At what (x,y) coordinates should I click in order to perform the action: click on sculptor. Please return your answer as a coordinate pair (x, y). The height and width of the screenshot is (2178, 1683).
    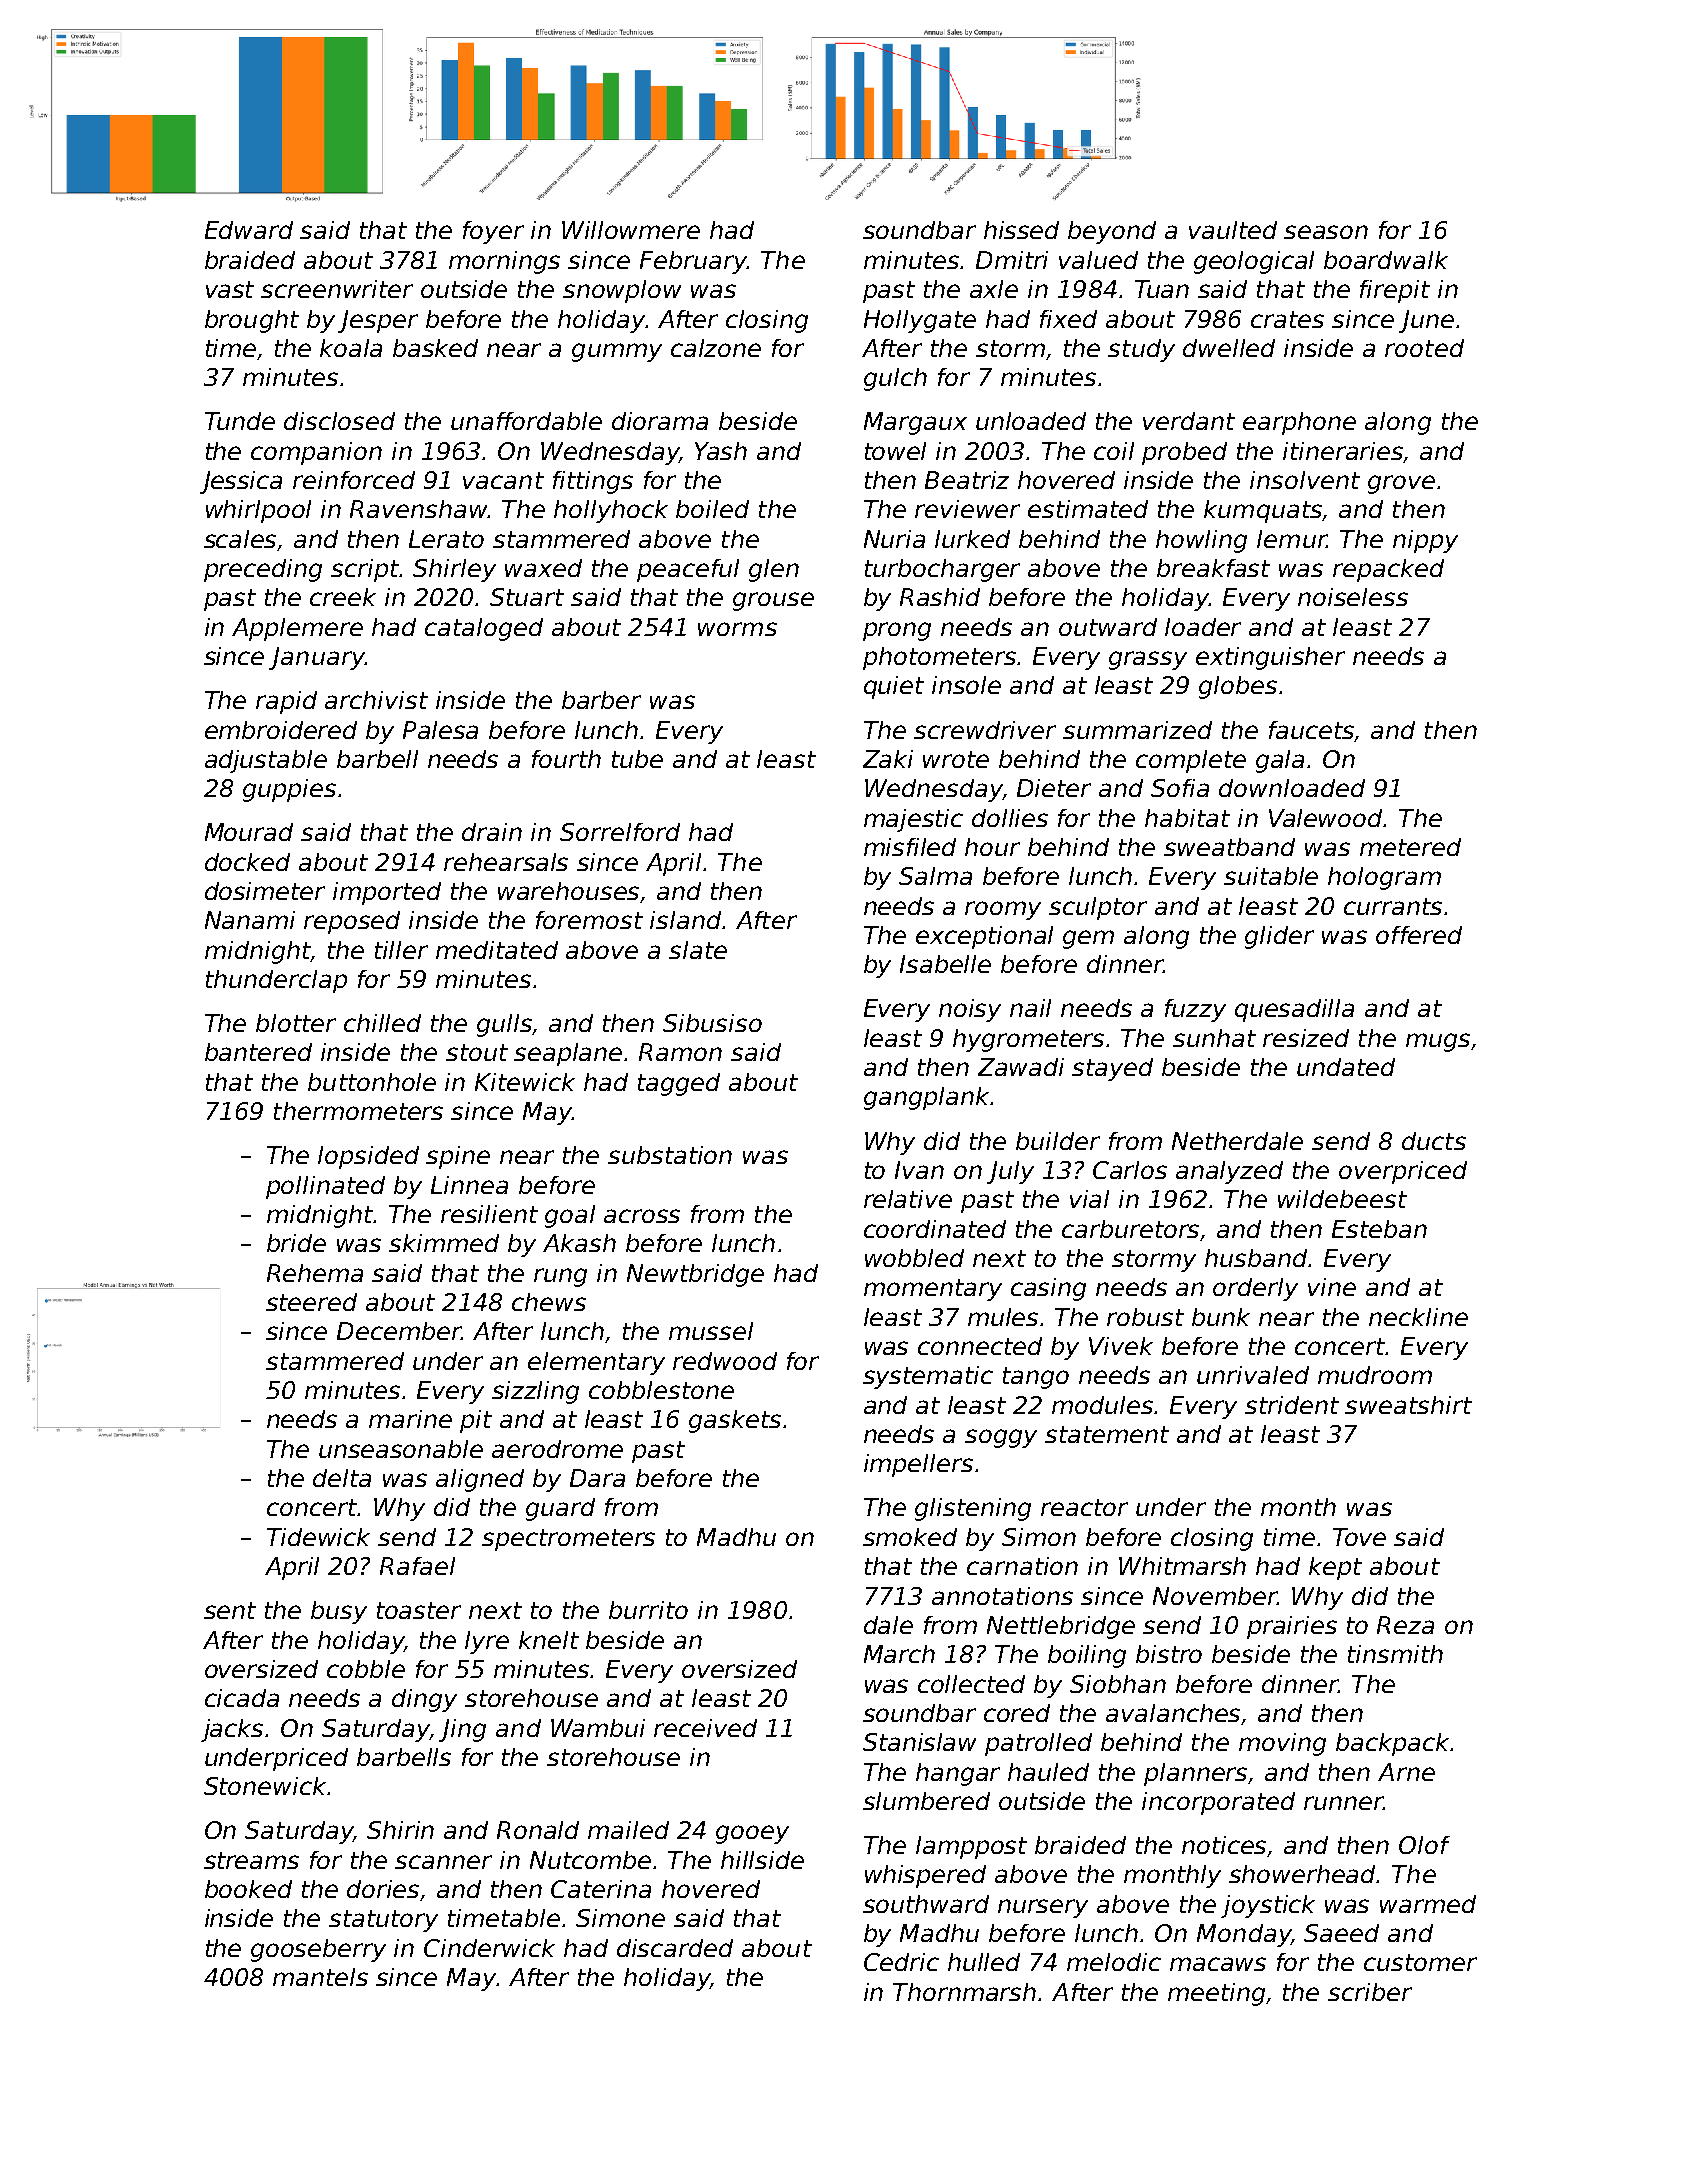
    Looking at the image, I should click on (1098, 908).
